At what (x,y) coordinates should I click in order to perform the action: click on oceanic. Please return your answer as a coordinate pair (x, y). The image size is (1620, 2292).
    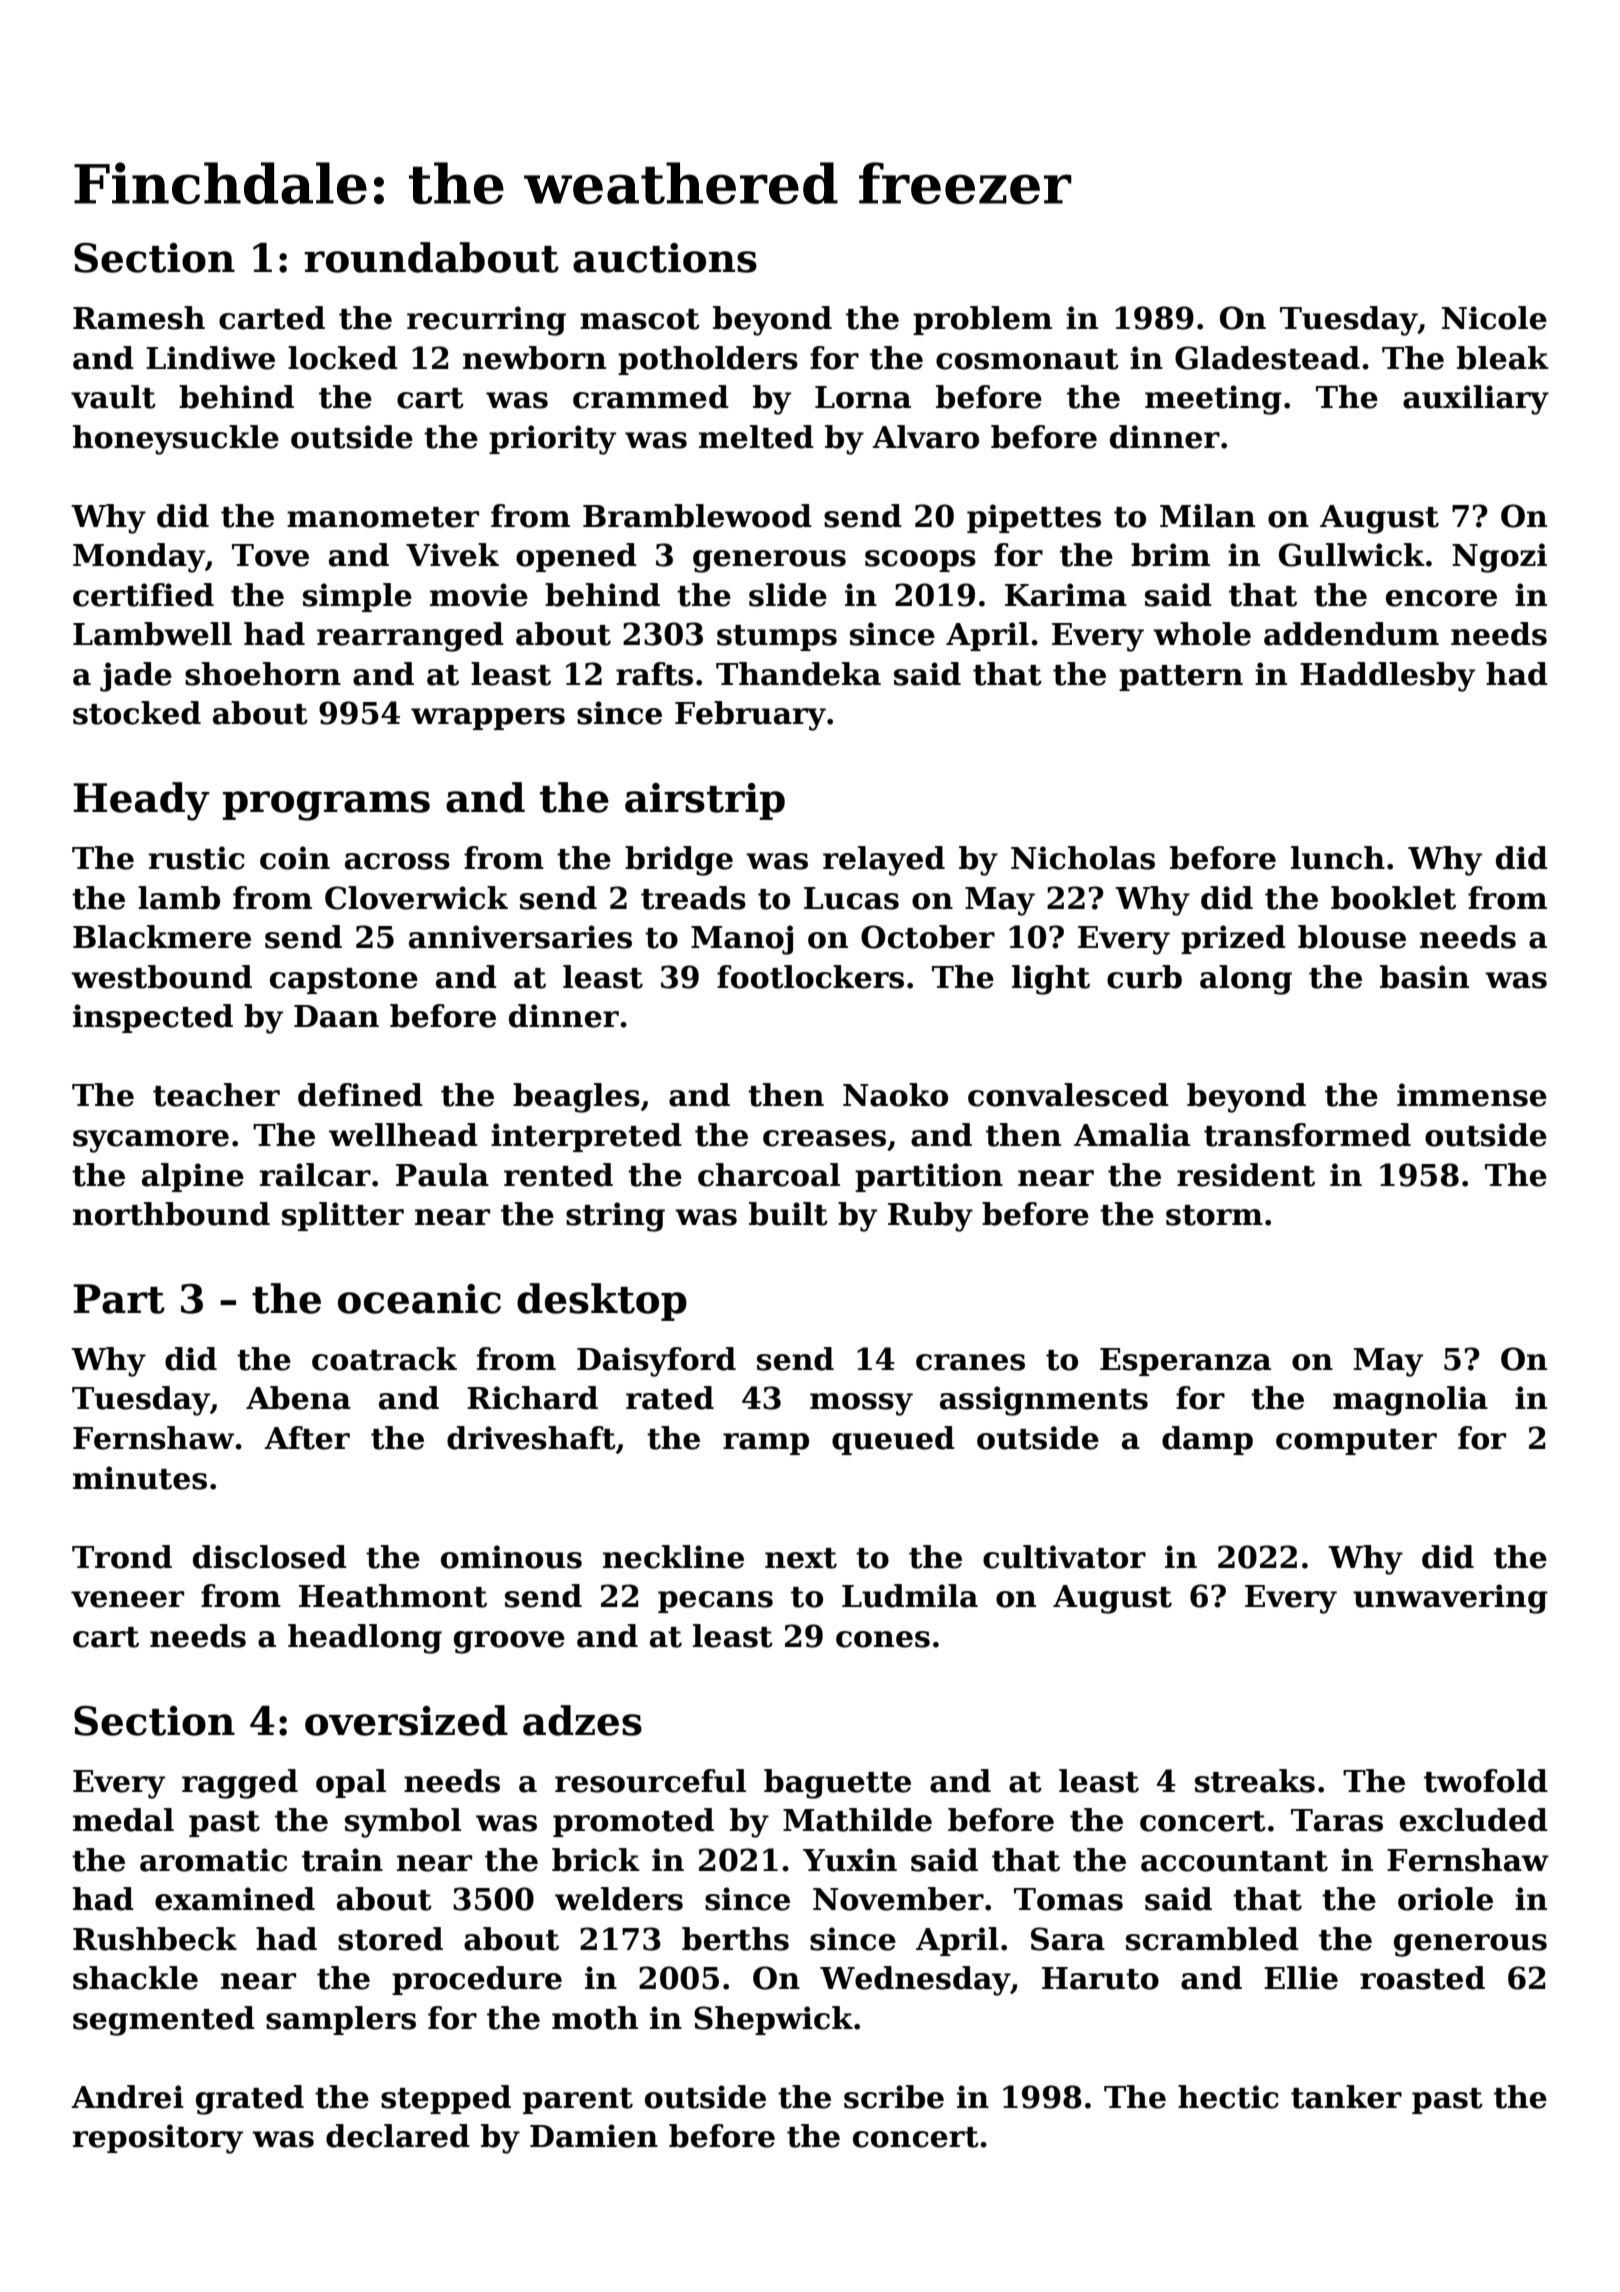
    Looking at the image, I should click on (419, 1299).
